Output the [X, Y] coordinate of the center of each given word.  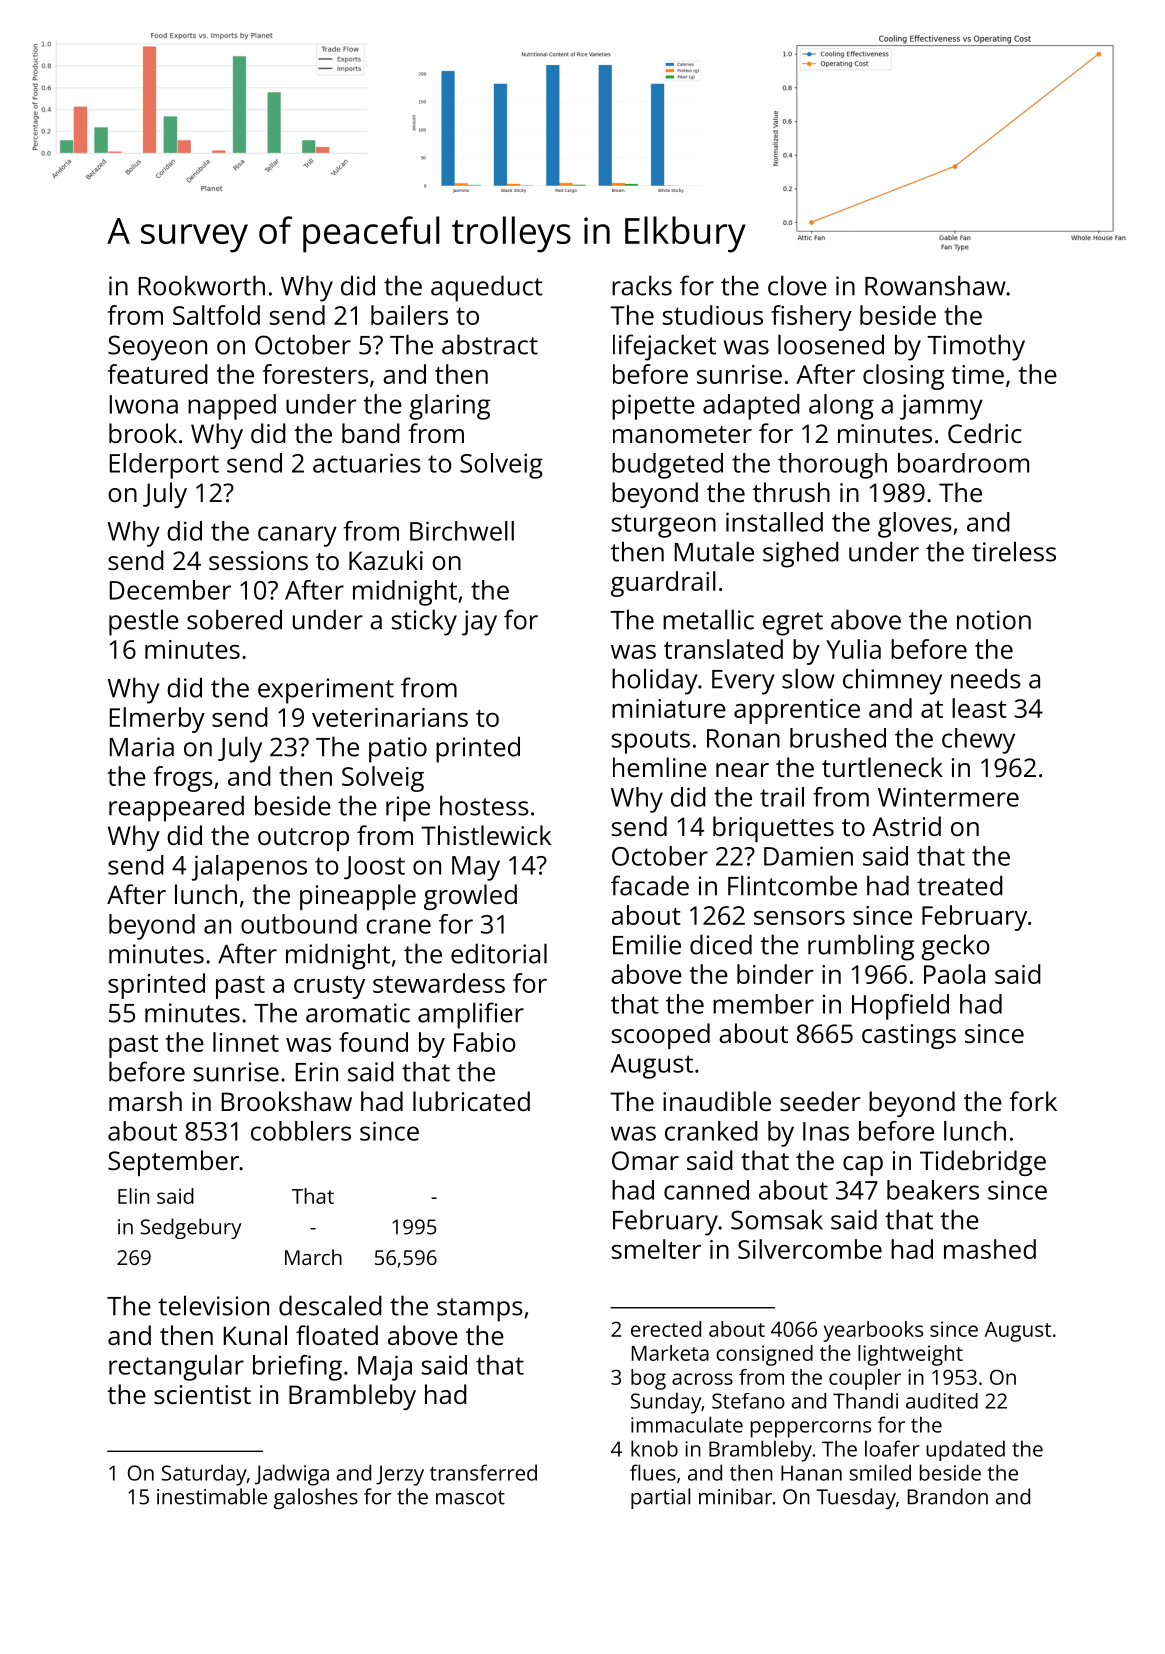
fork [1033, 1101]
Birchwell [462, 531]
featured [158, 374]
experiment [326, 691]
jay [479, 623]
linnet [246, 1042]
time [978, 374]
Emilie [647, 944]
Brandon [948, 1496]
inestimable [212, 1496]
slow [808, 678]
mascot [470, 1497]
